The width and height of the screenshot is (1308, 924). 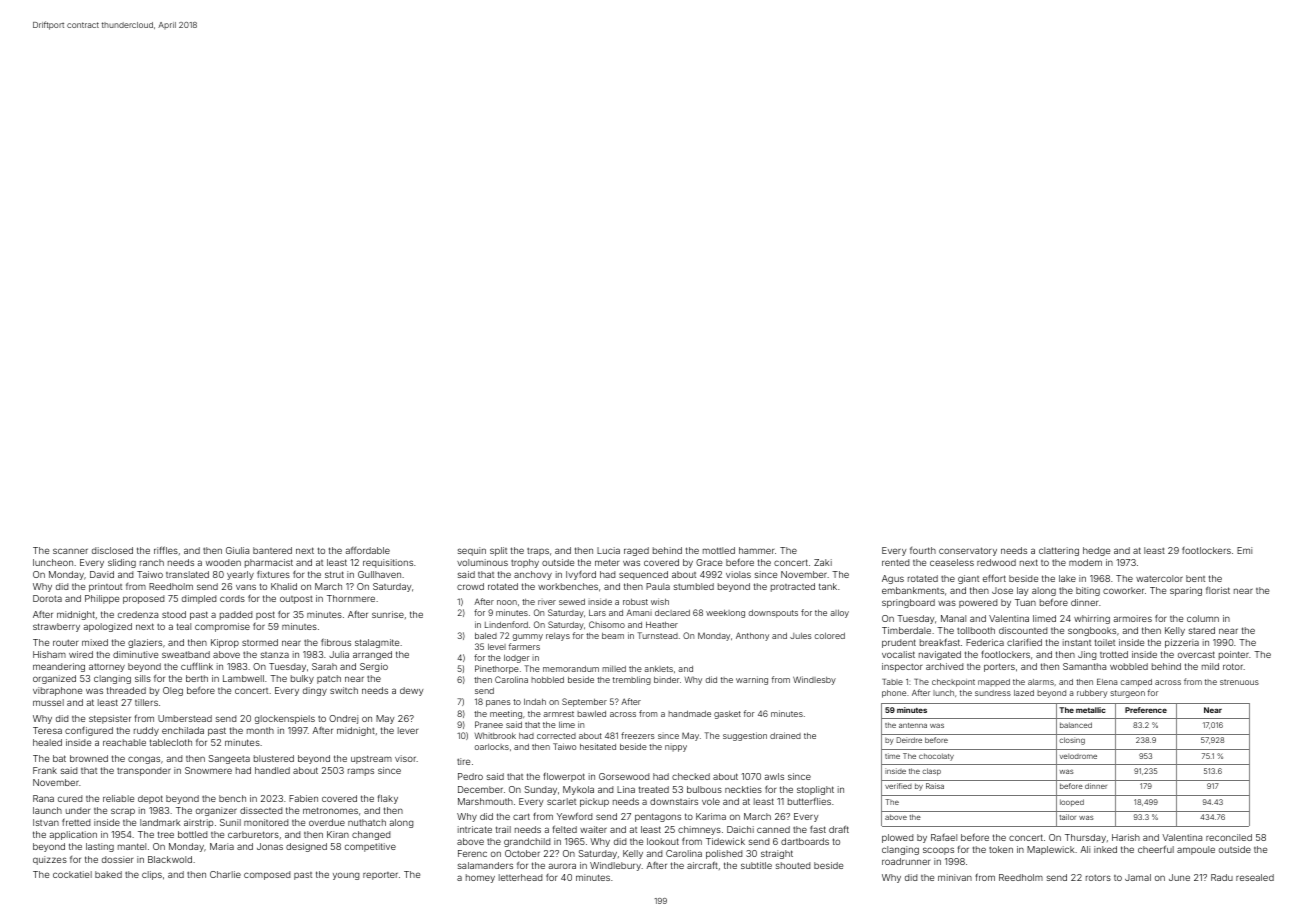 What do you see at coordinates (520, 877) in the screenshot?
I see `letterhead` at bounding box center [520, 877].
